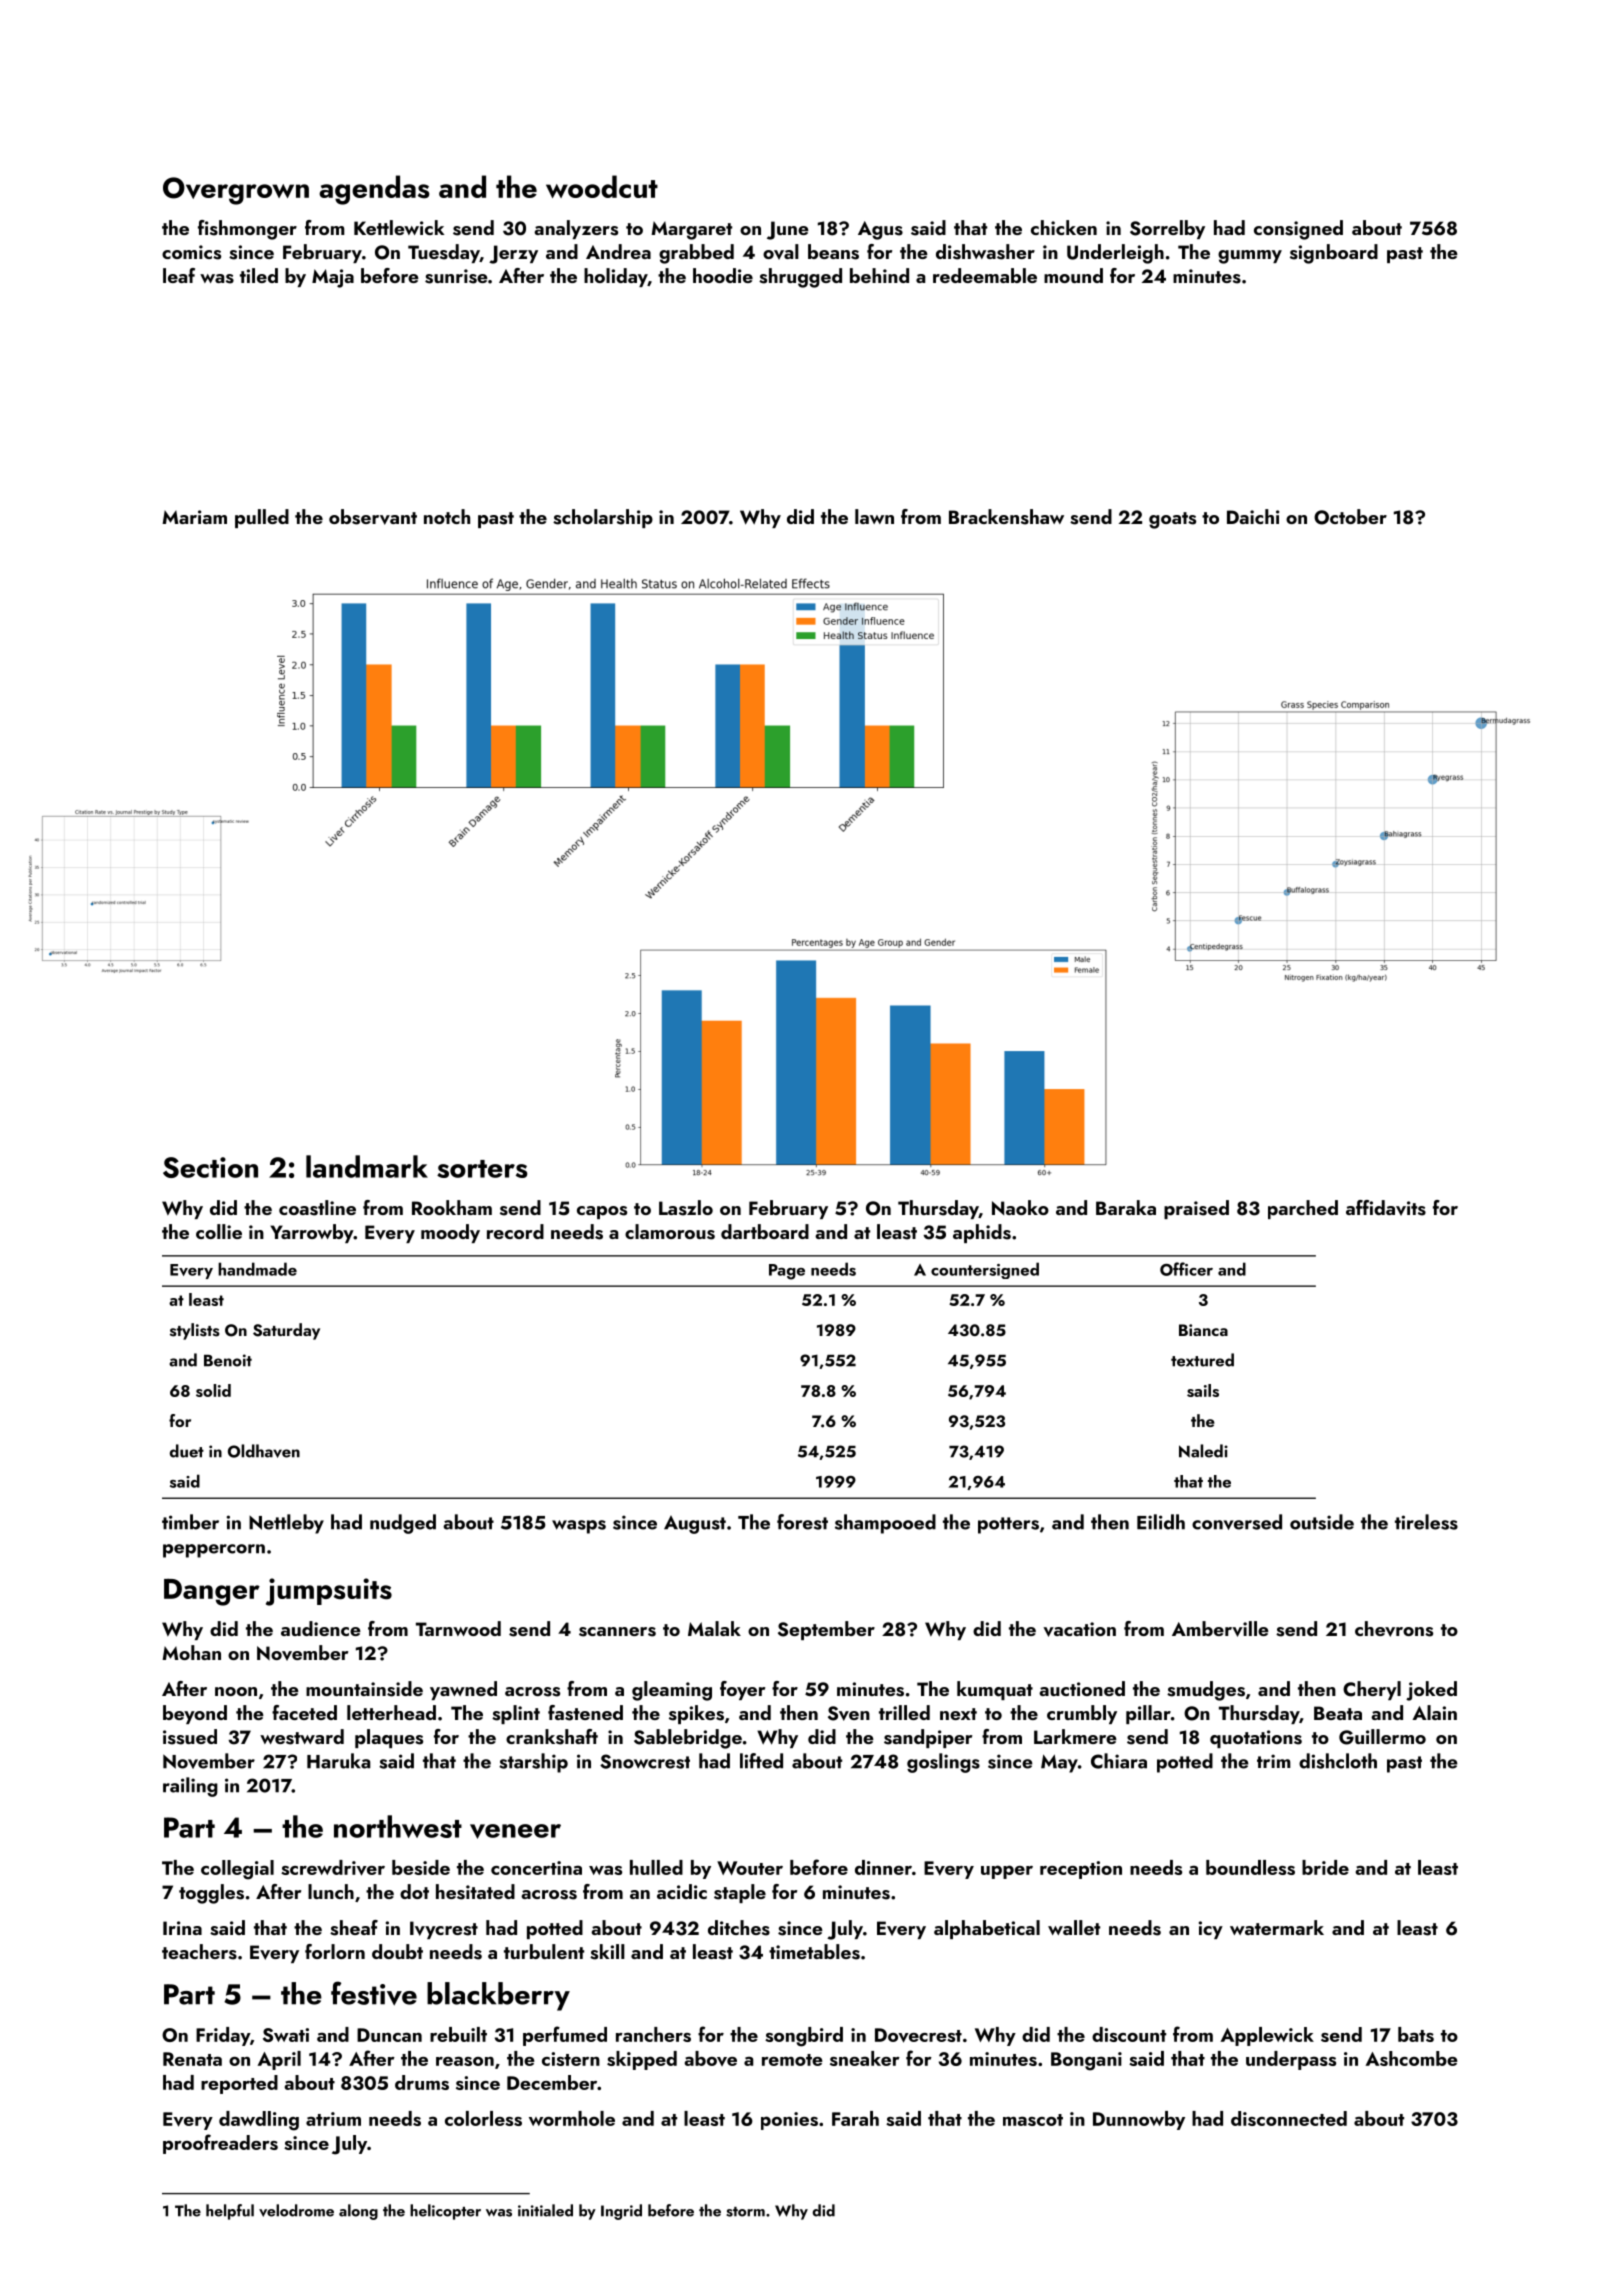 The width and height of the image is (1620, 2292). Describe the element at coordinates (333, 278) in the image. I see `Maja` at that location.
